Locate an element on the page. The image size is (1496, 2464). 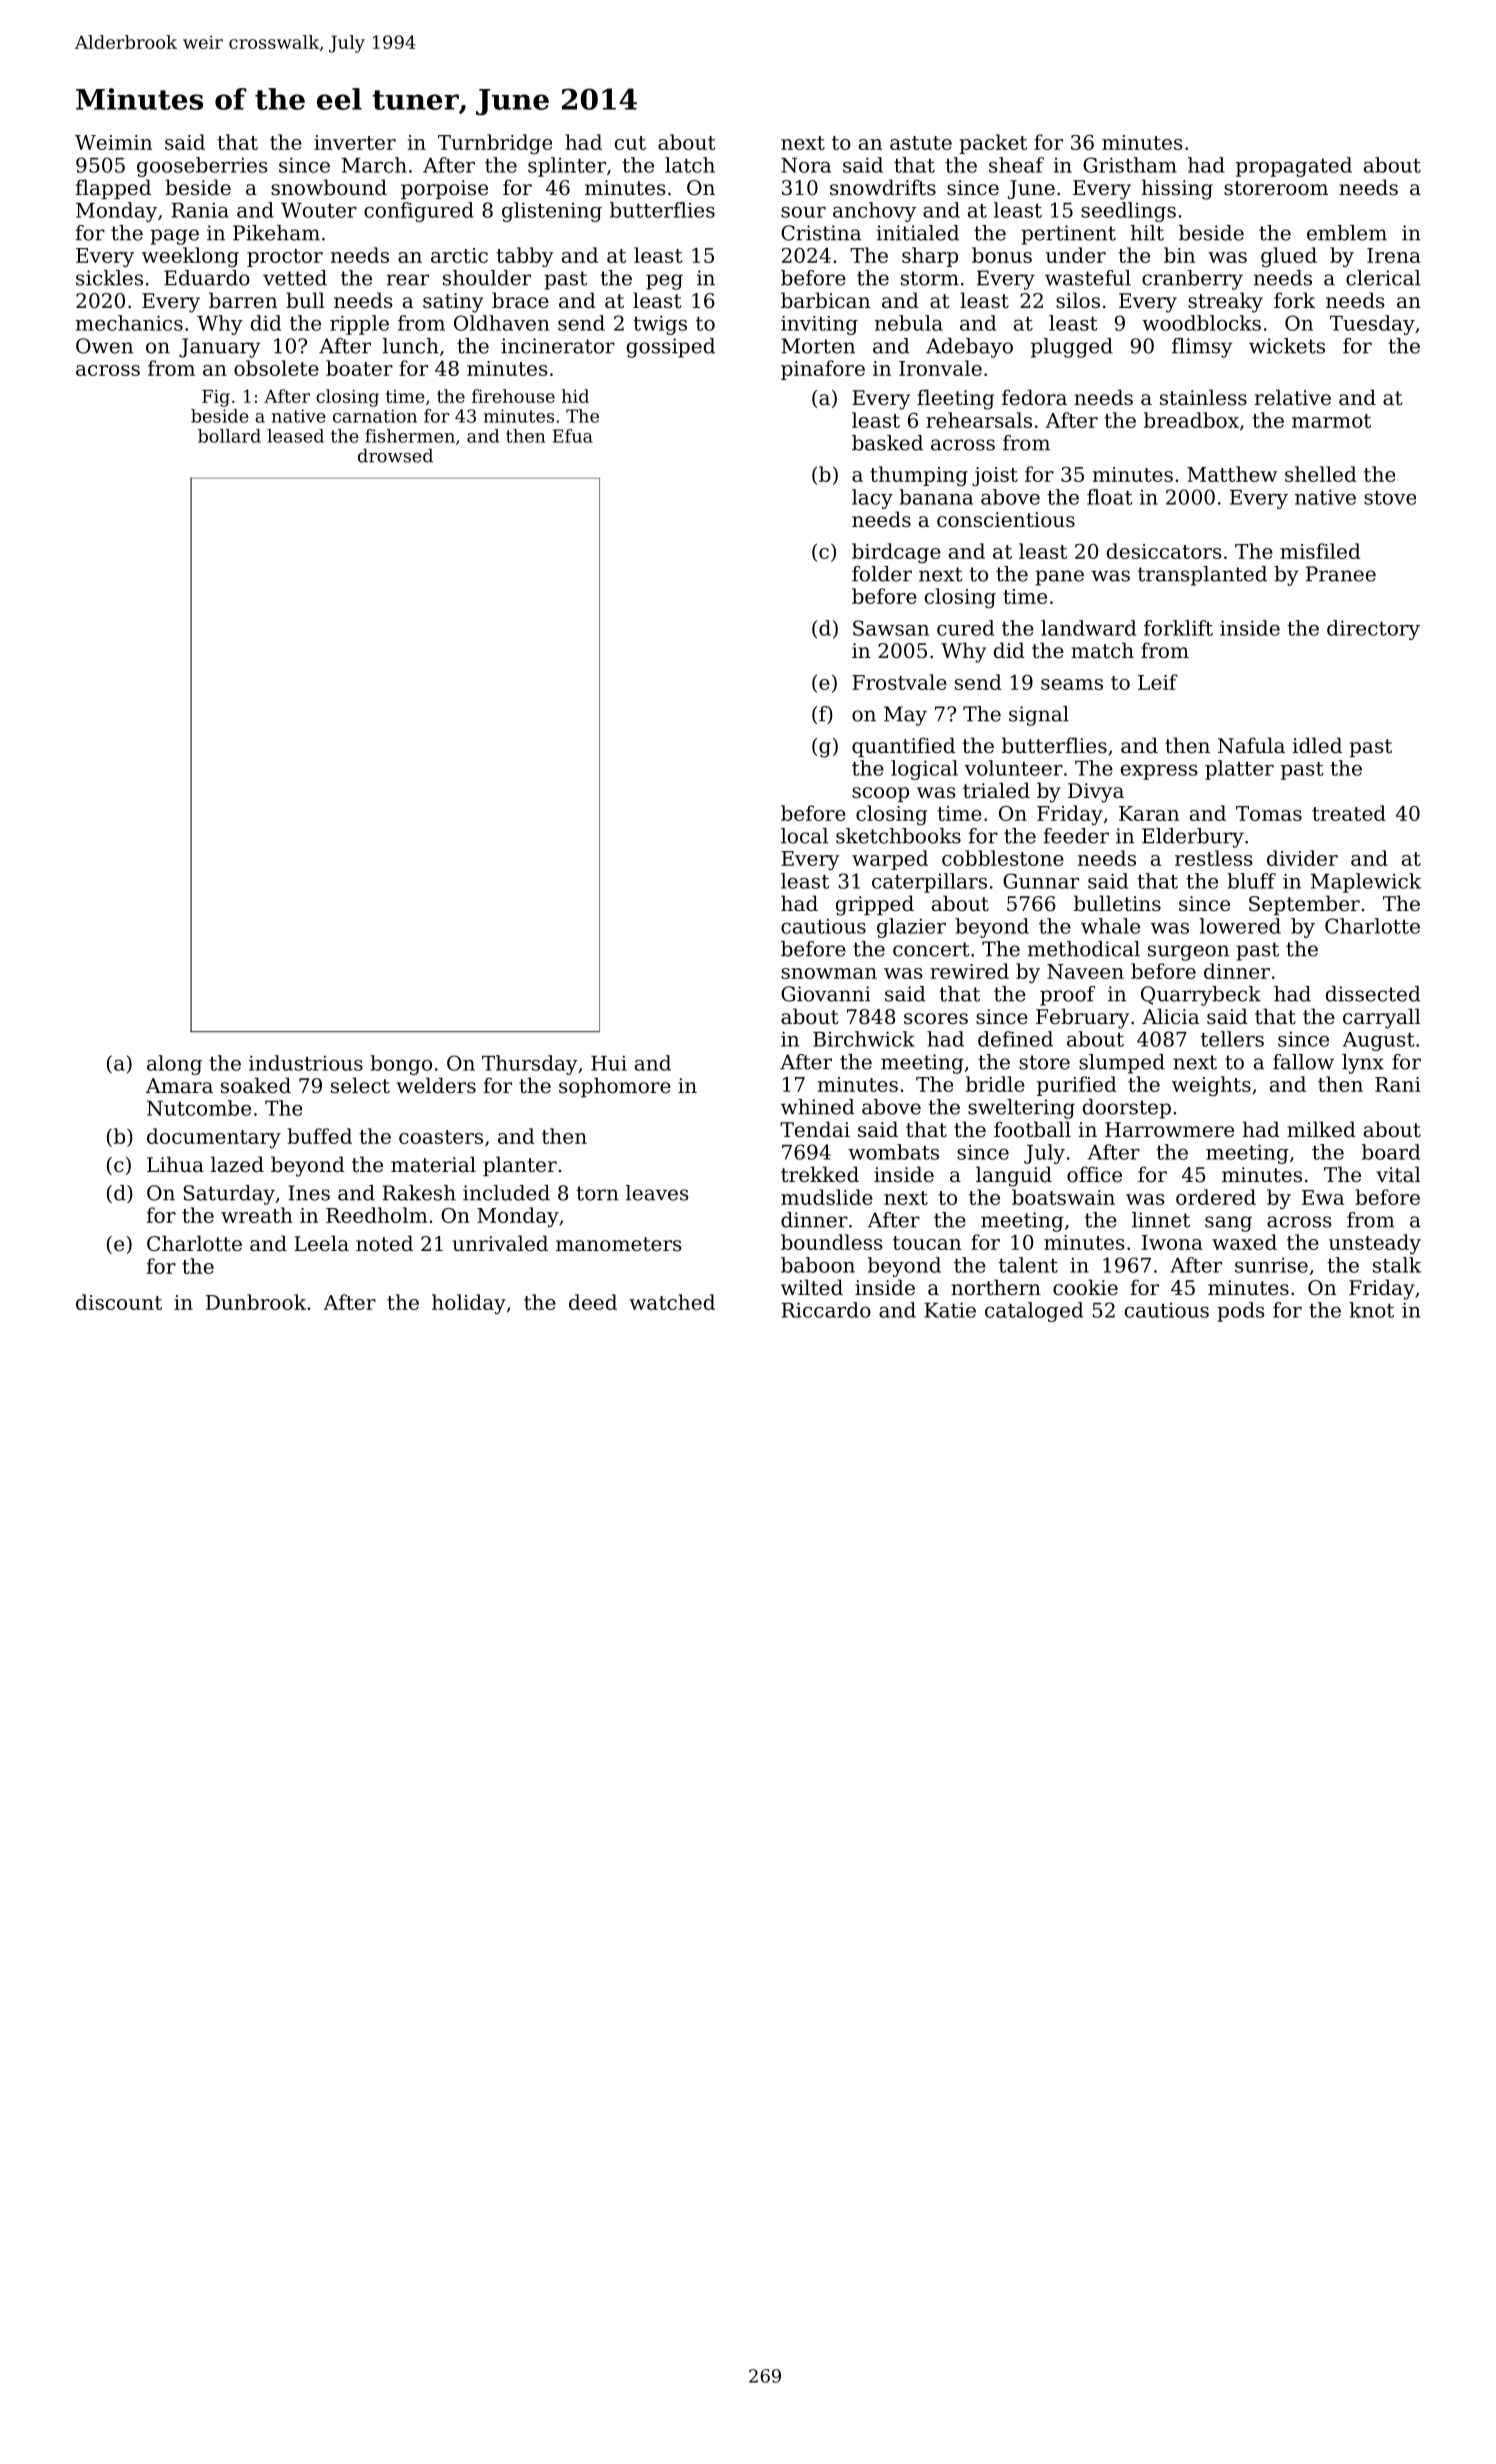
sheaf is located at coordinates (1016, 165).
